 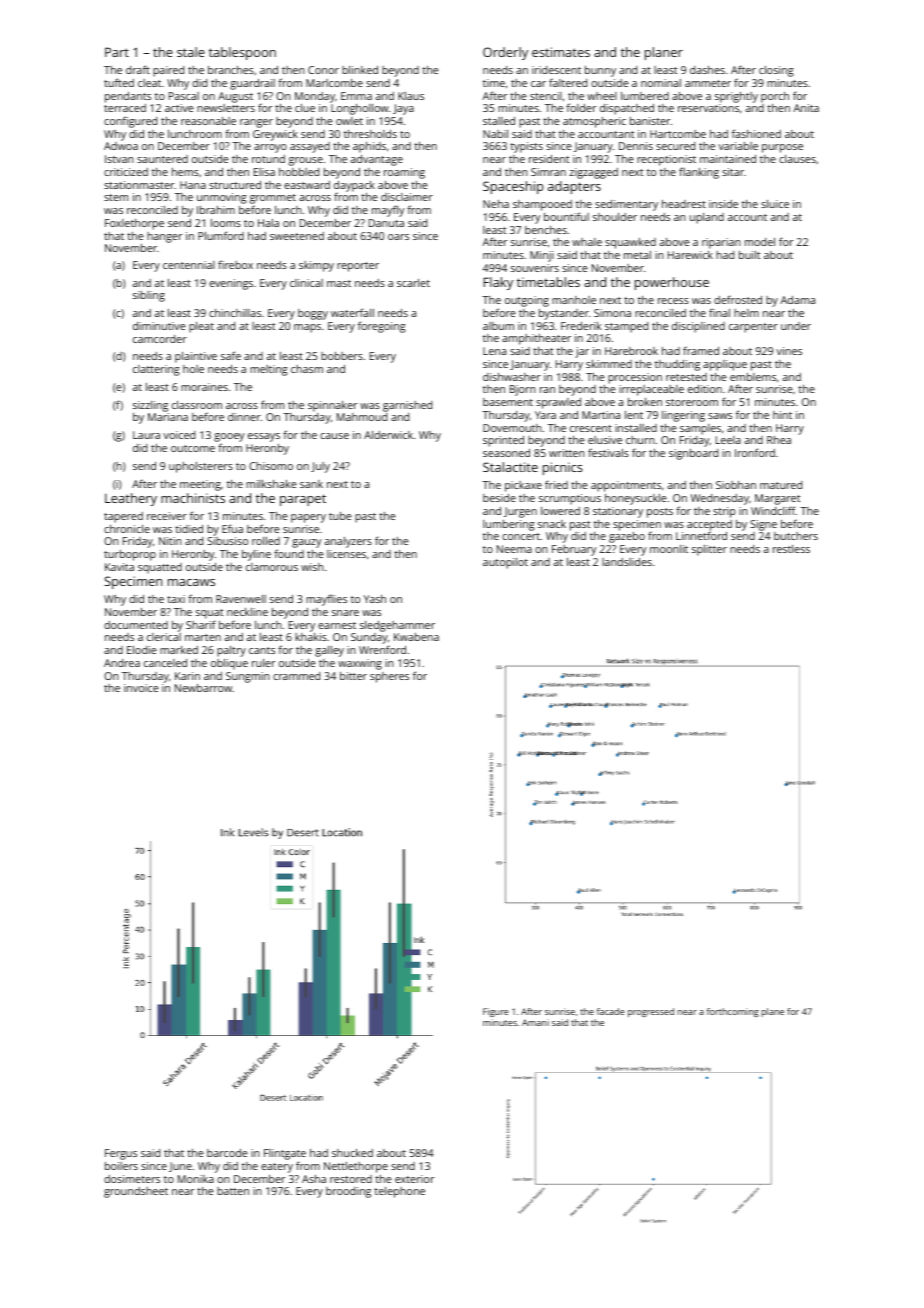 What do you see at coordinates (635, 378) in the screenshot?
I see `procession` at bounding box center [635, 378].
